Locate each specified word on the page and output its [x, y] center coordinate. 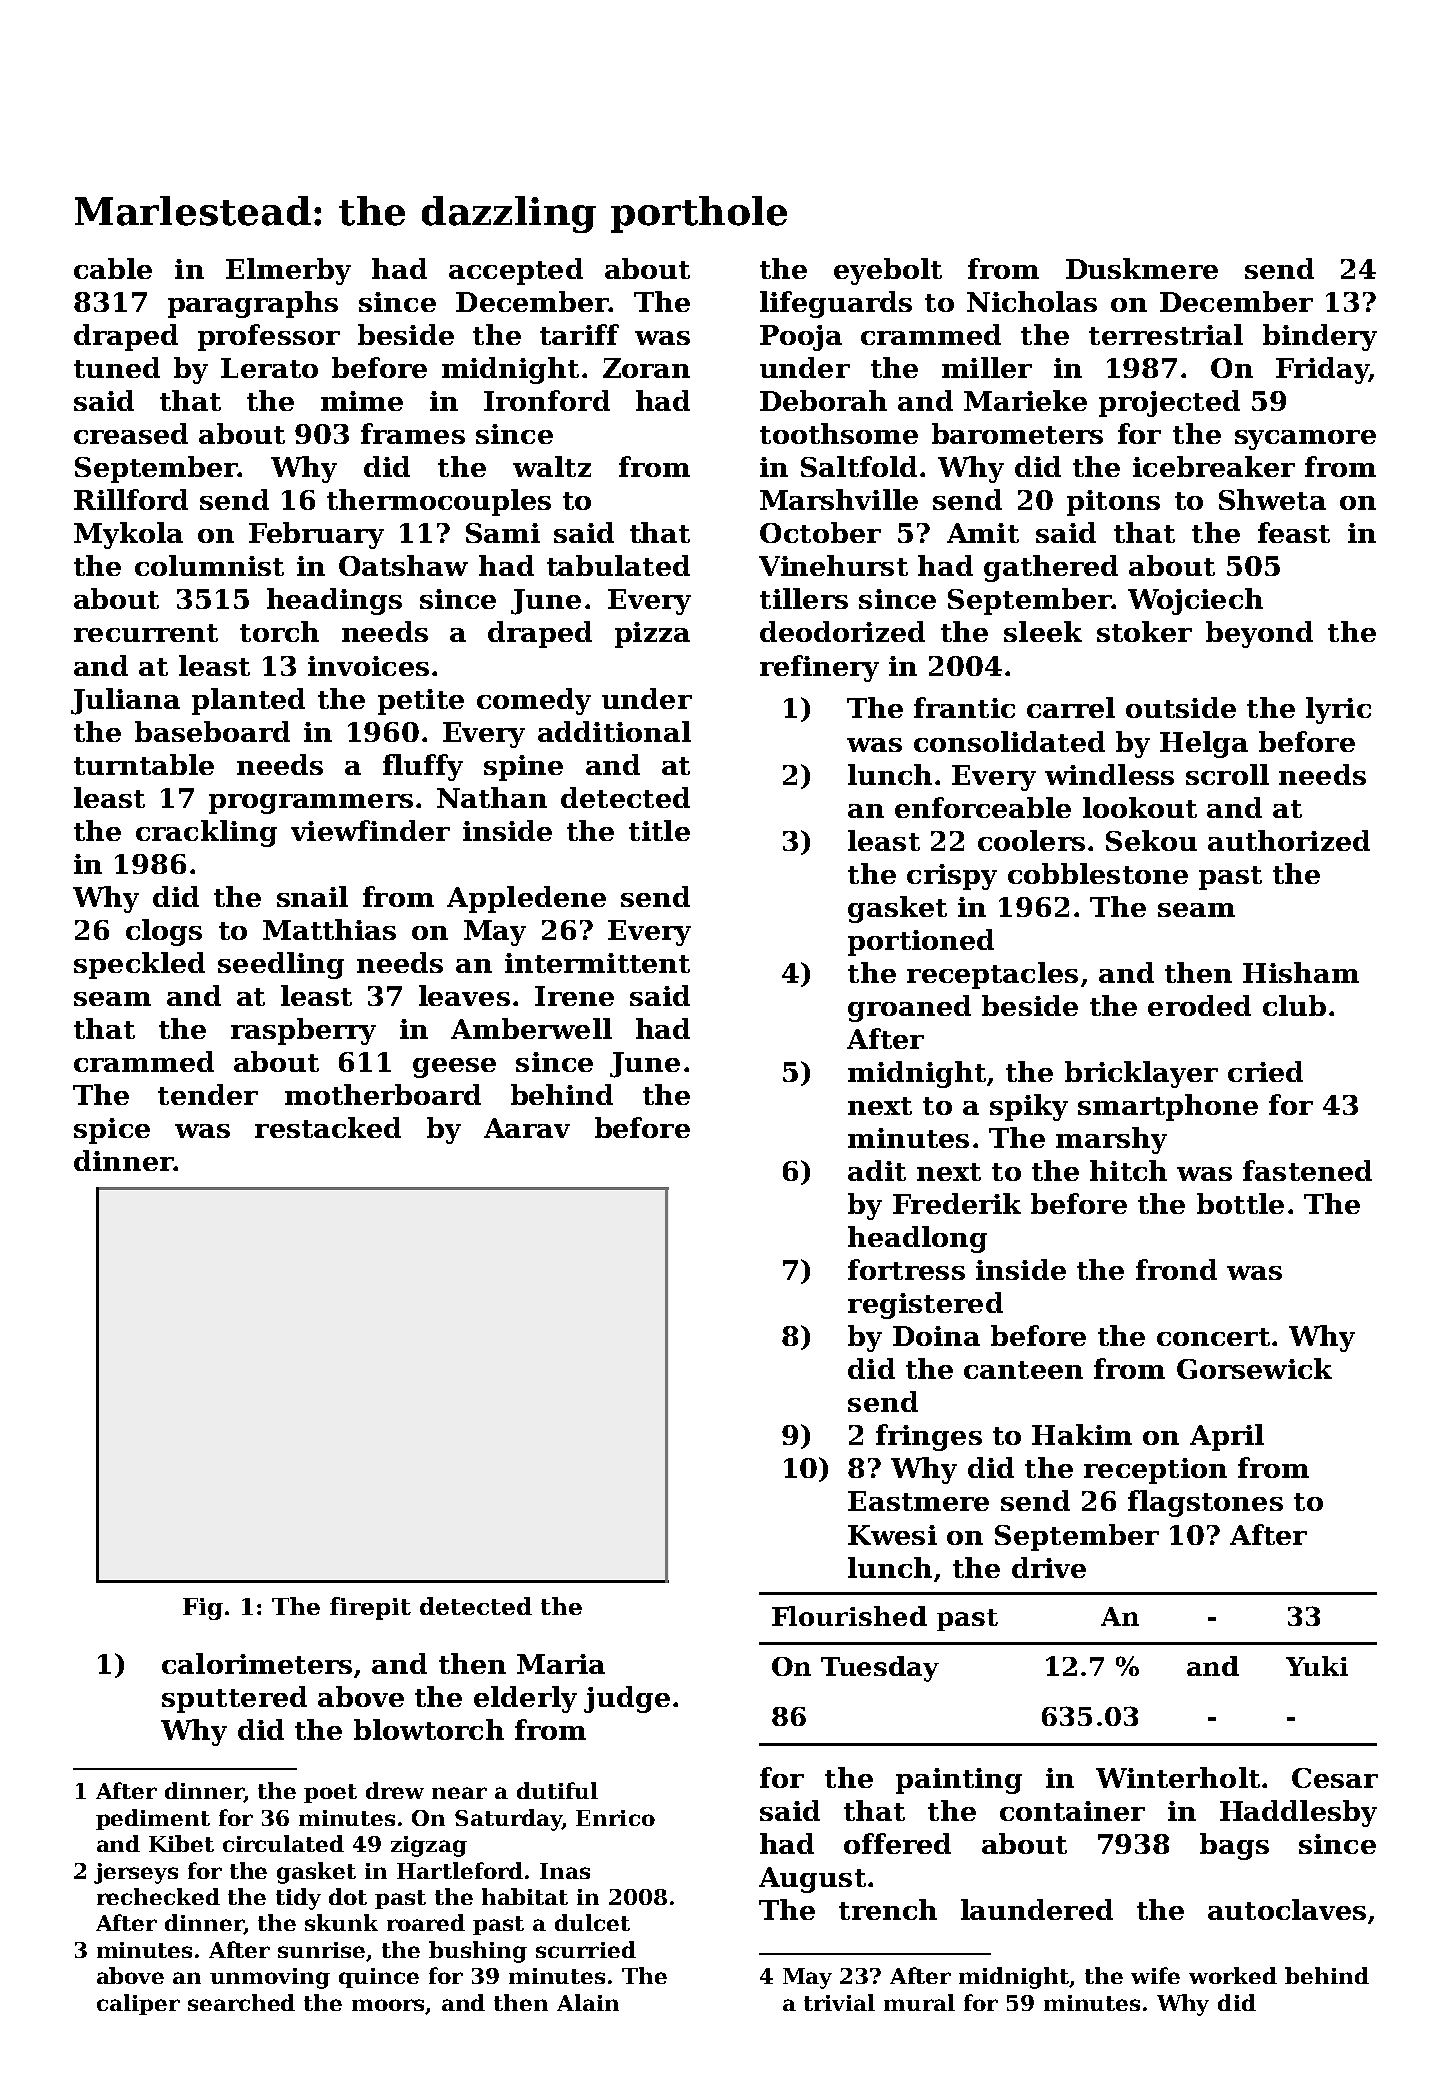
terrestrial [1166, 334]
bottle [1240, 1203]
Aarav [527, 1128]
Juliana [125, 701]
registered [925, 1305]
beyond [1259, 634]
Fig [203, 1609]
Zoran [646, 368]
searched [241, 2002]
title [659, 830]
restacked [328, 1127]
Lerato [269, 368]
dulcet [592, 1922]
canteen [1023, 1370]
